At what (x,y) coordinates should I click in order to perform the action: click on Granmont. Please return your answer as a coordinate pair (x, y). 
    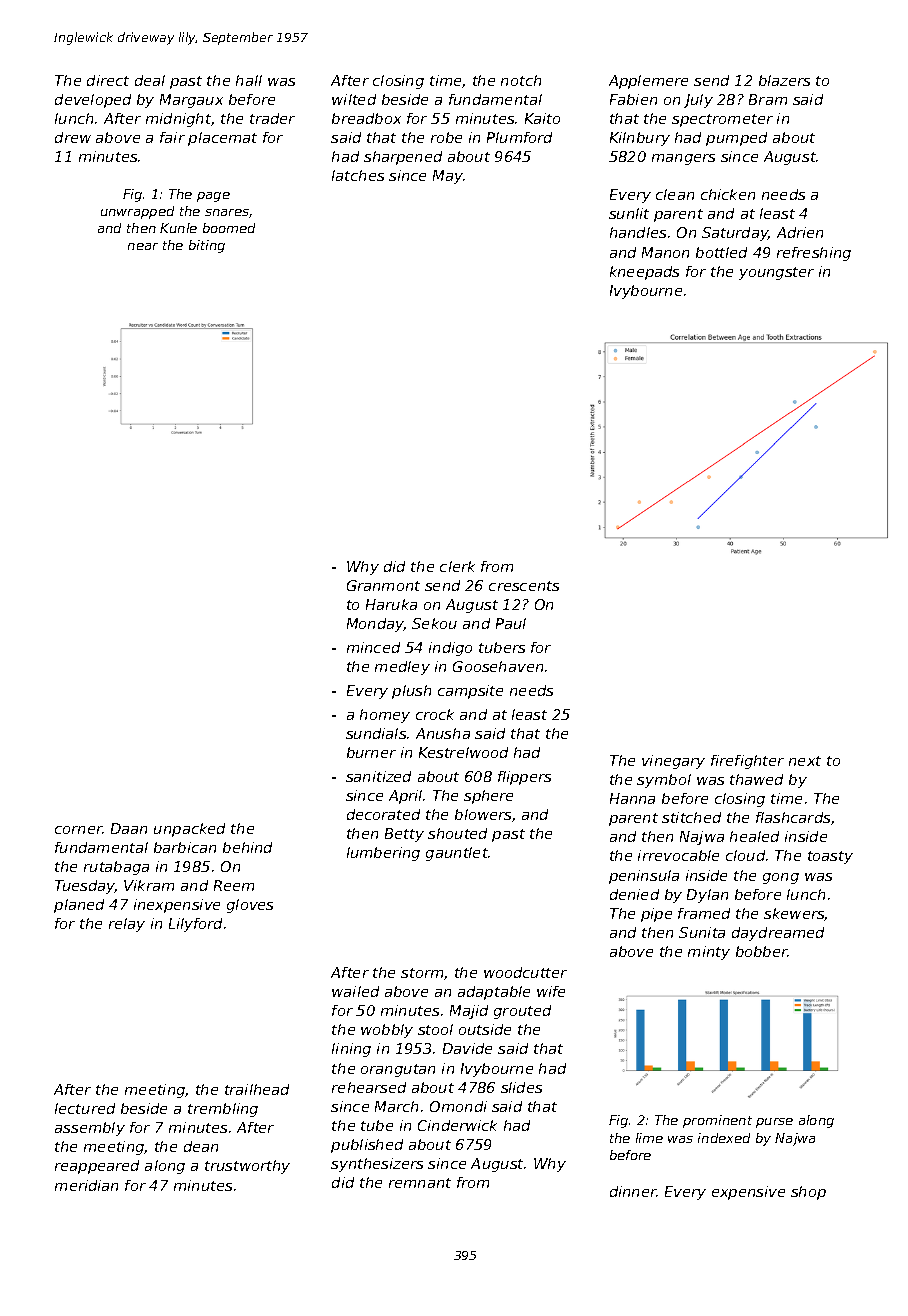
    Looking at the image, I should click on (383, 585).
